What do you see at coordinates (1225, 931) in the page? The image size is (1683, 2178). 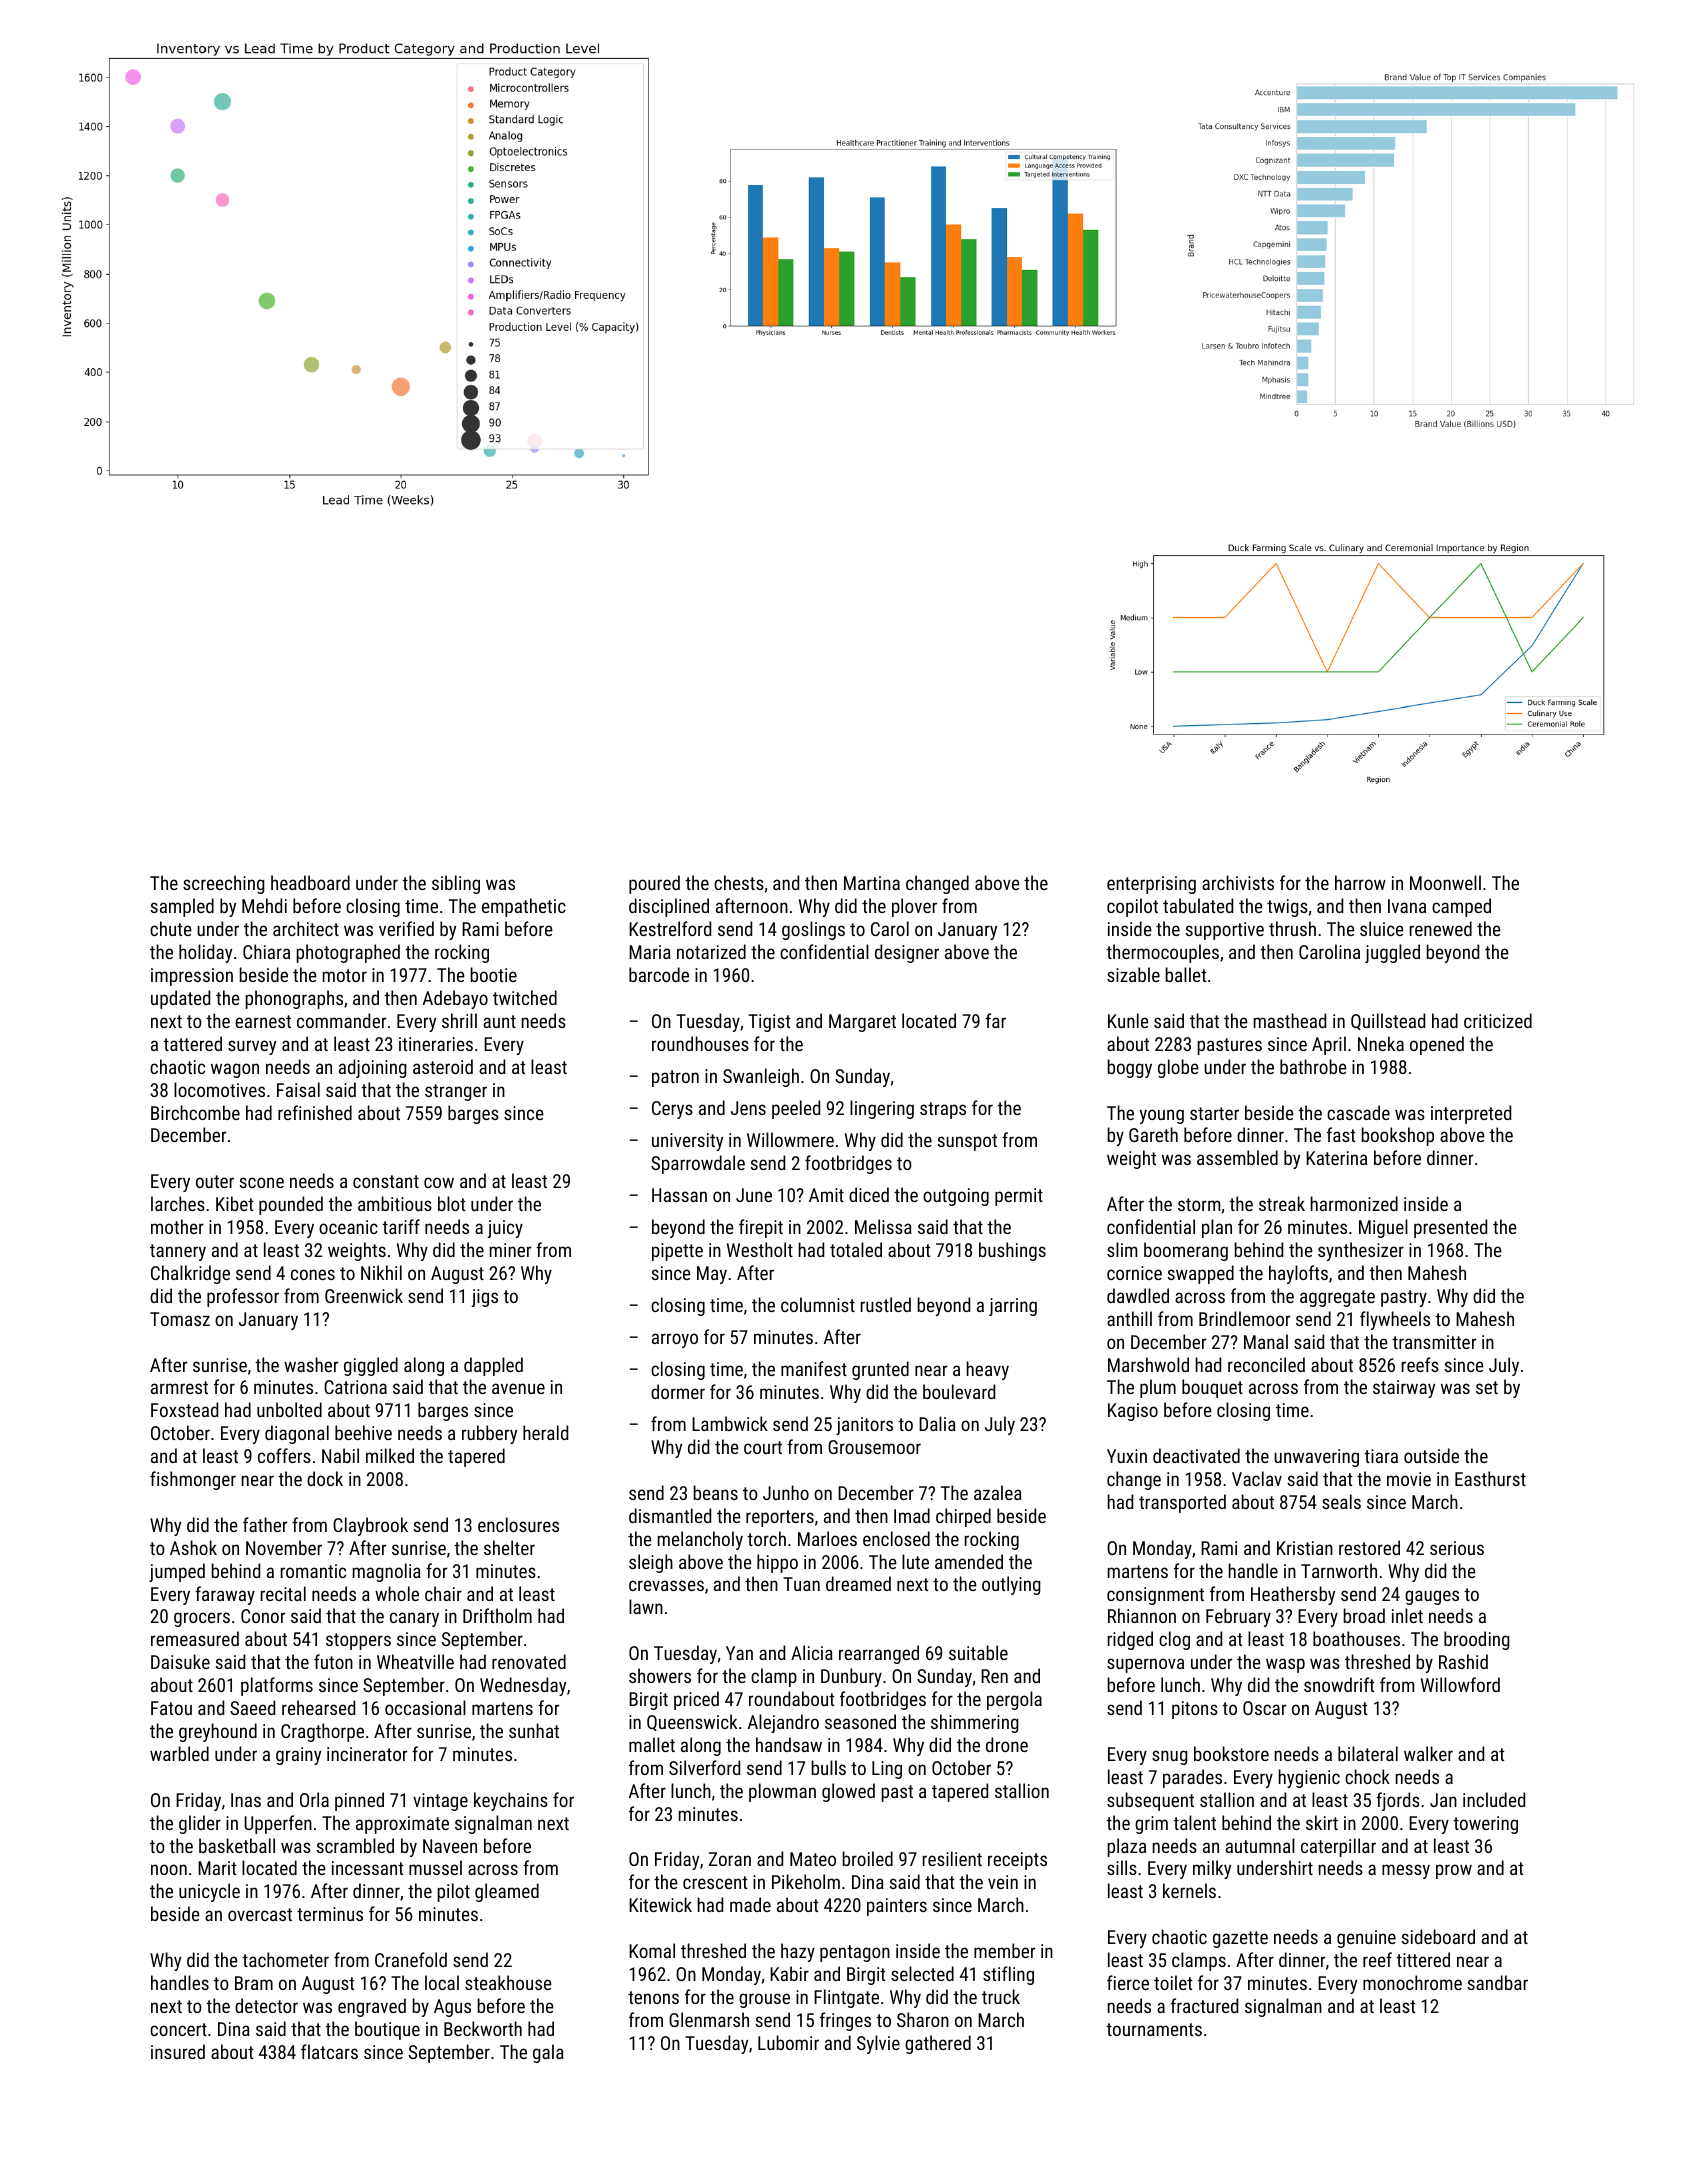 I see `supportive` at bounding box center [1225, 931].
